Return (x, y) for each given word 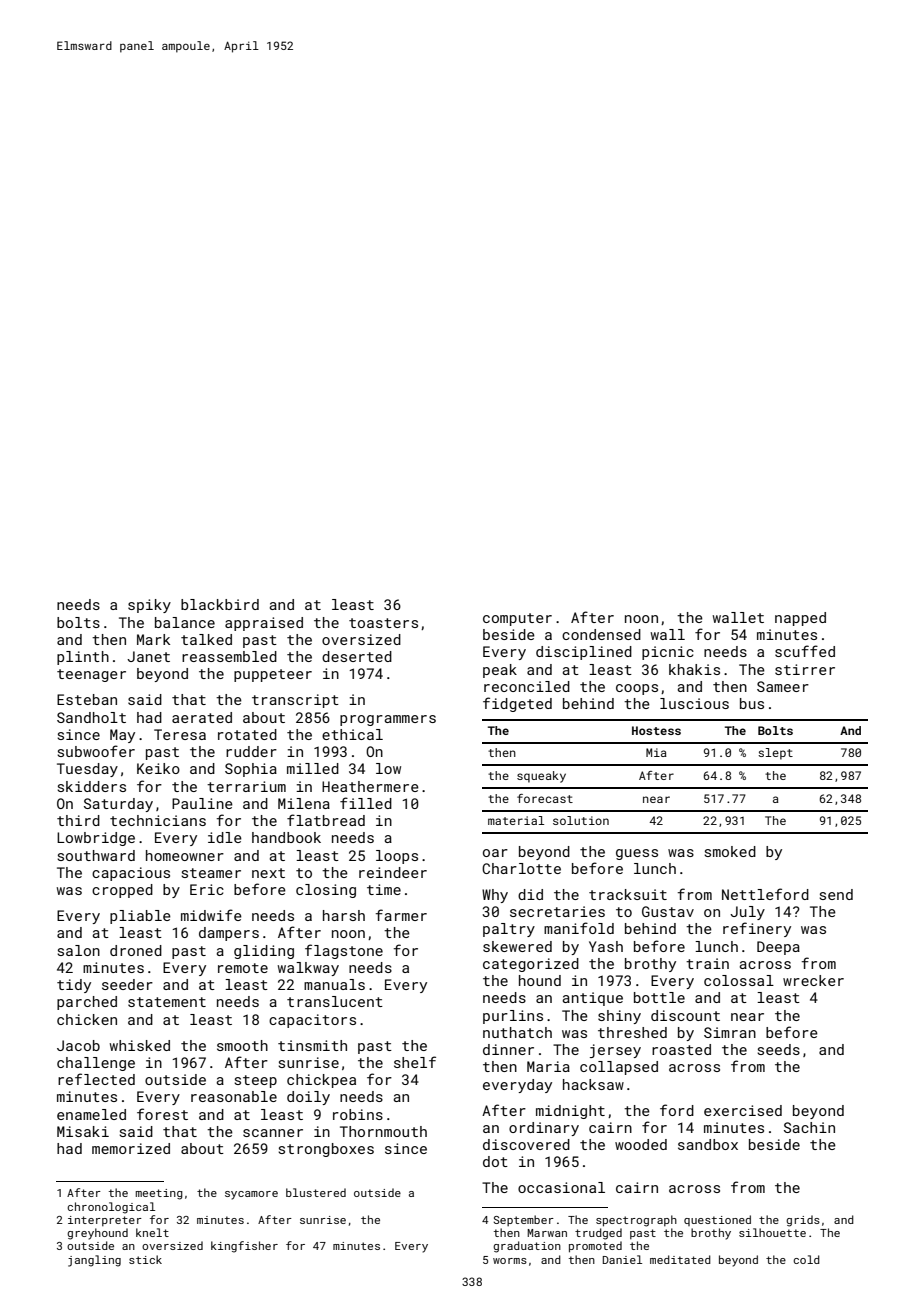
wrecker (813, 980)
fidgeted (517, 704)
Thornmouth (383, 1131)
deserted (357, 656)
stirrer (805, 669)
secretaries (557, 911)
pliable (140, 917)
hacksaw (593, 1084)
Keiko (158, 768)
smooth (242, 1045)
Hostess (656, 730)
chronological (111, 1208)
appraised (264, 624)
